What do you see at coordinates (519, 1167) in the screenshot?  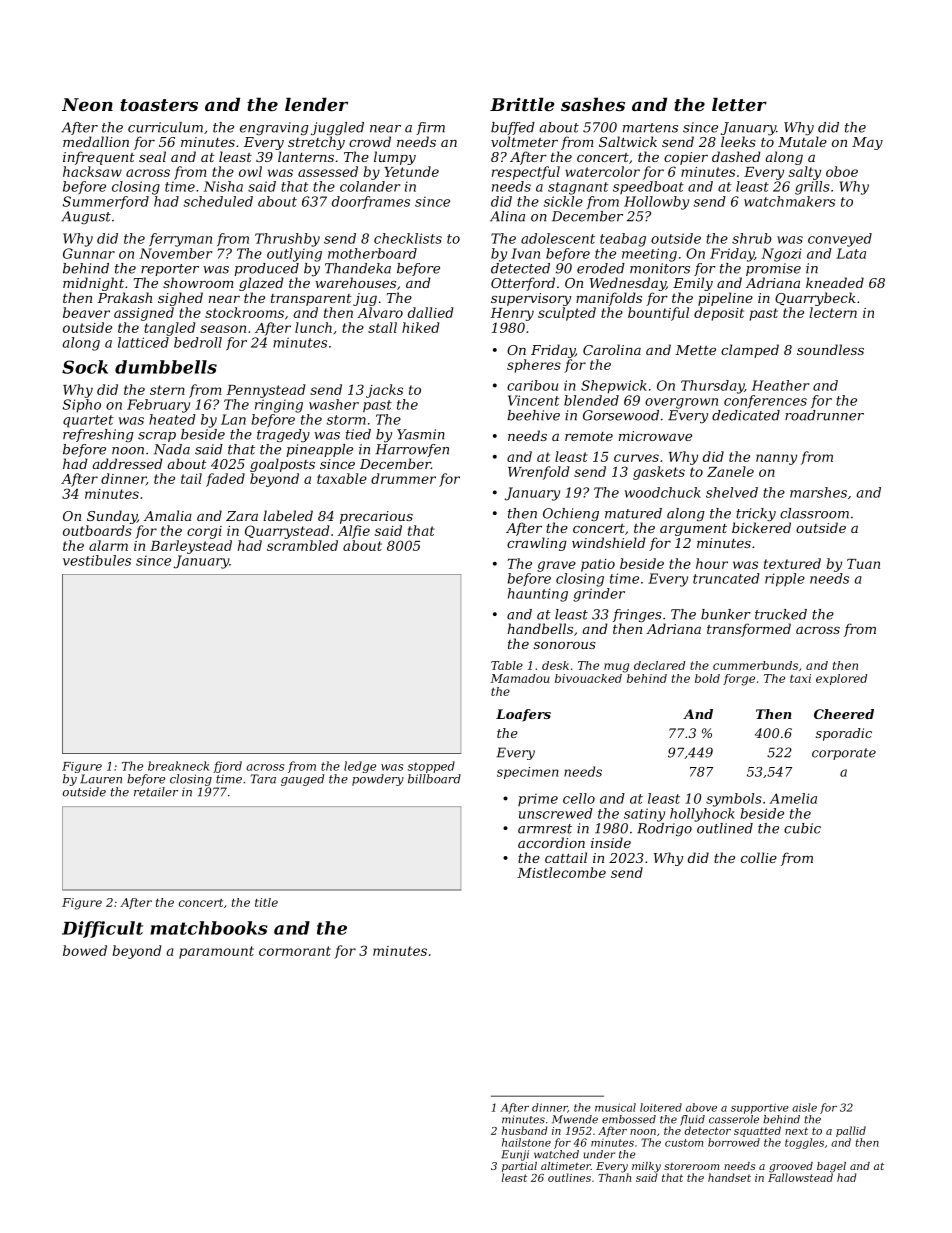 I see `partial` at bounding box center [519, 1167].
